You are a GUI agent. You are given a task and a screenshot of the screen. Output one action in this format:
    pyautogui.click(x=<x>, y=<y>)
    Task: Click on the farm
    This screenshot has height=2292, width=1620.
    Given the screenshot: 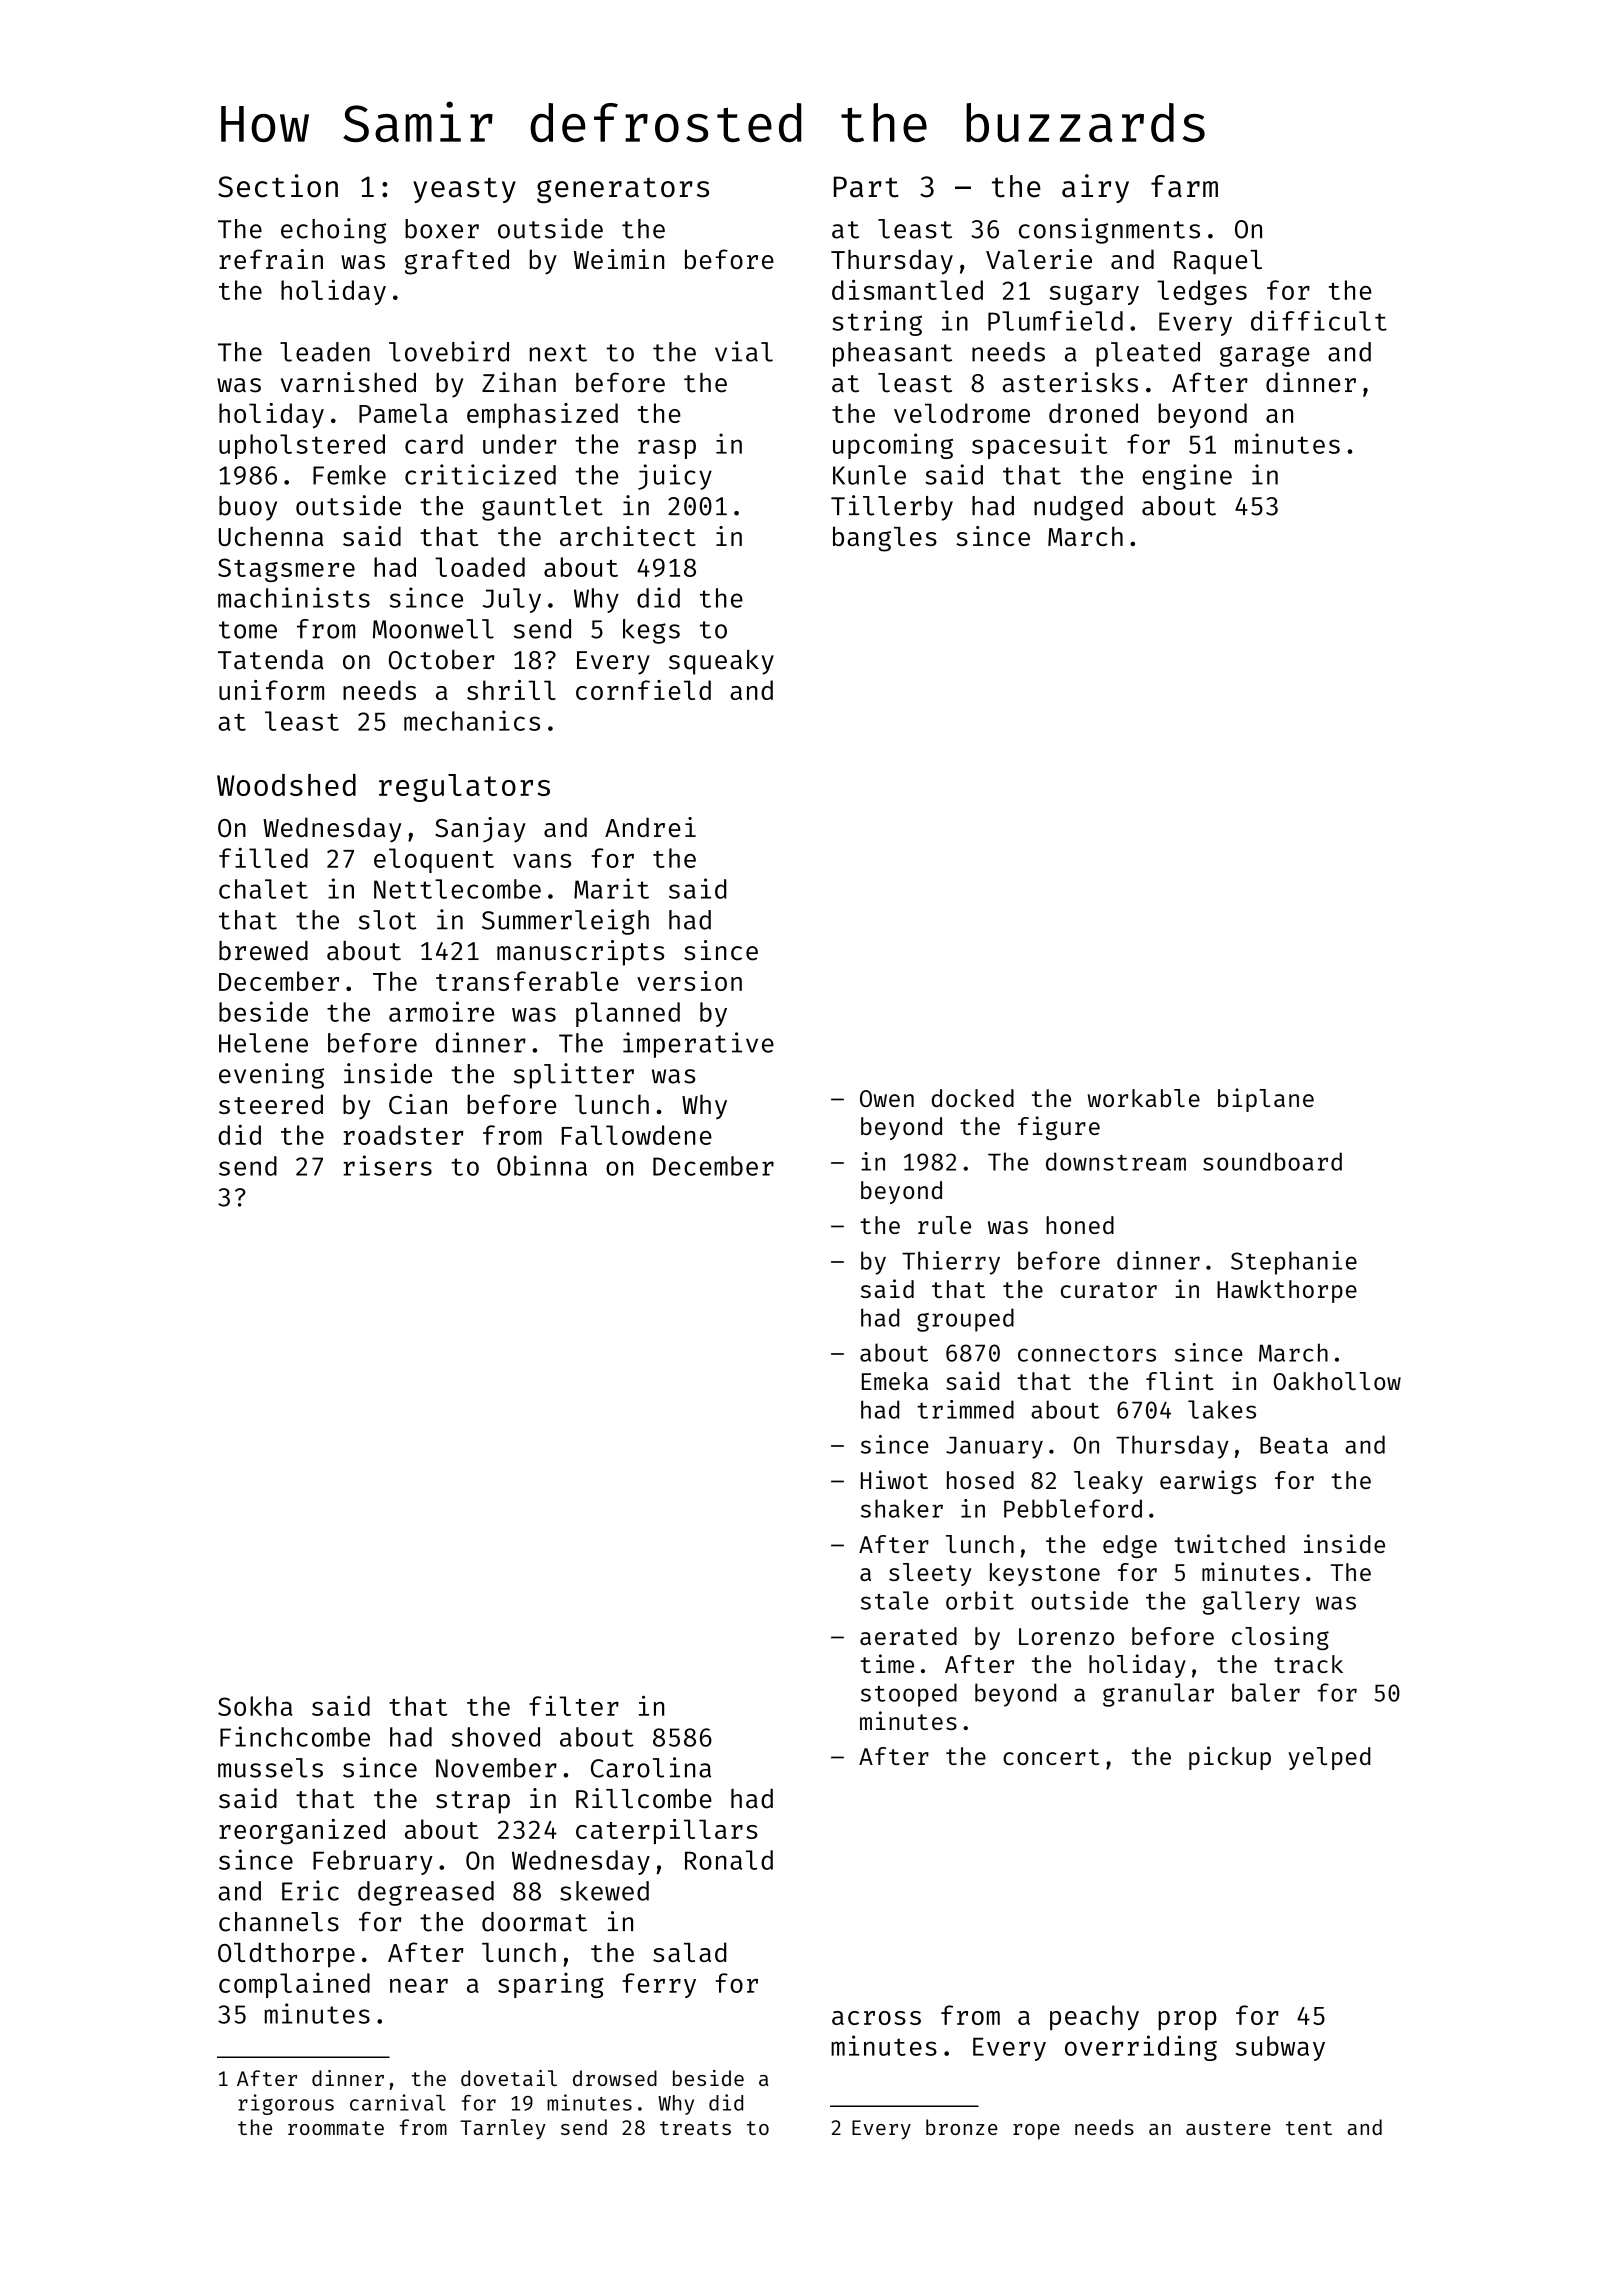 What is the action you would take?
    pyautogui.click(x=1184, y=186)
